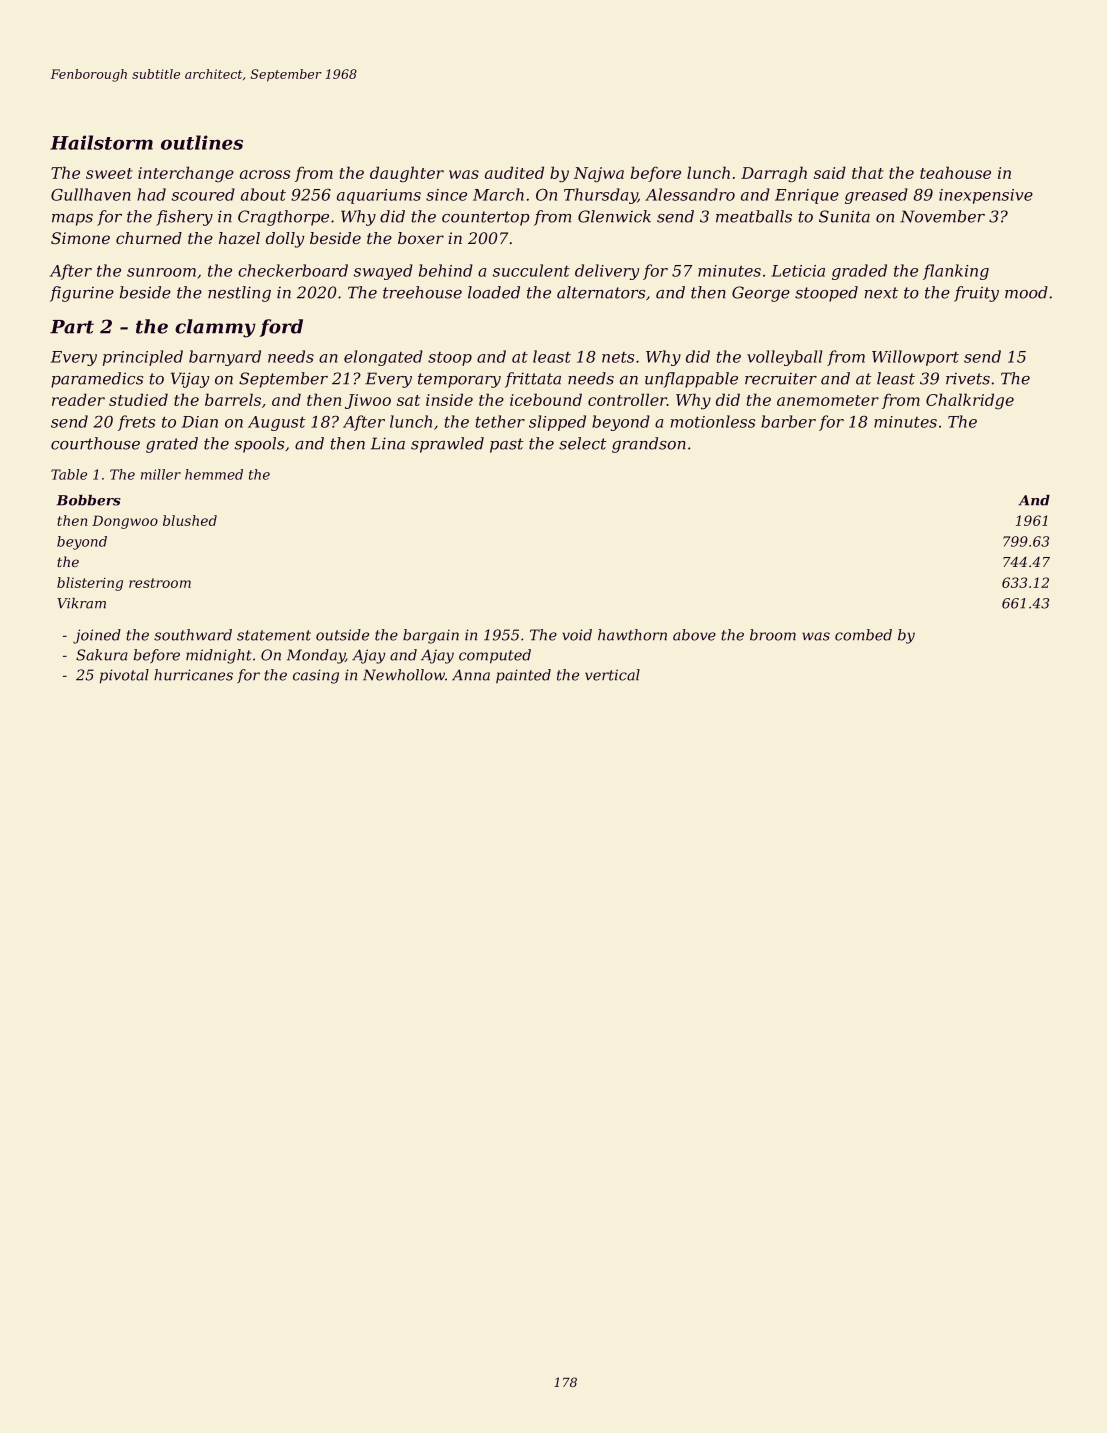 Image resolution: width=1107 pixels, height=1433 pixels. What do you see at coordinates (618, 357) in the screenshot?
I see `nets` at bounding box center [618, 357].
